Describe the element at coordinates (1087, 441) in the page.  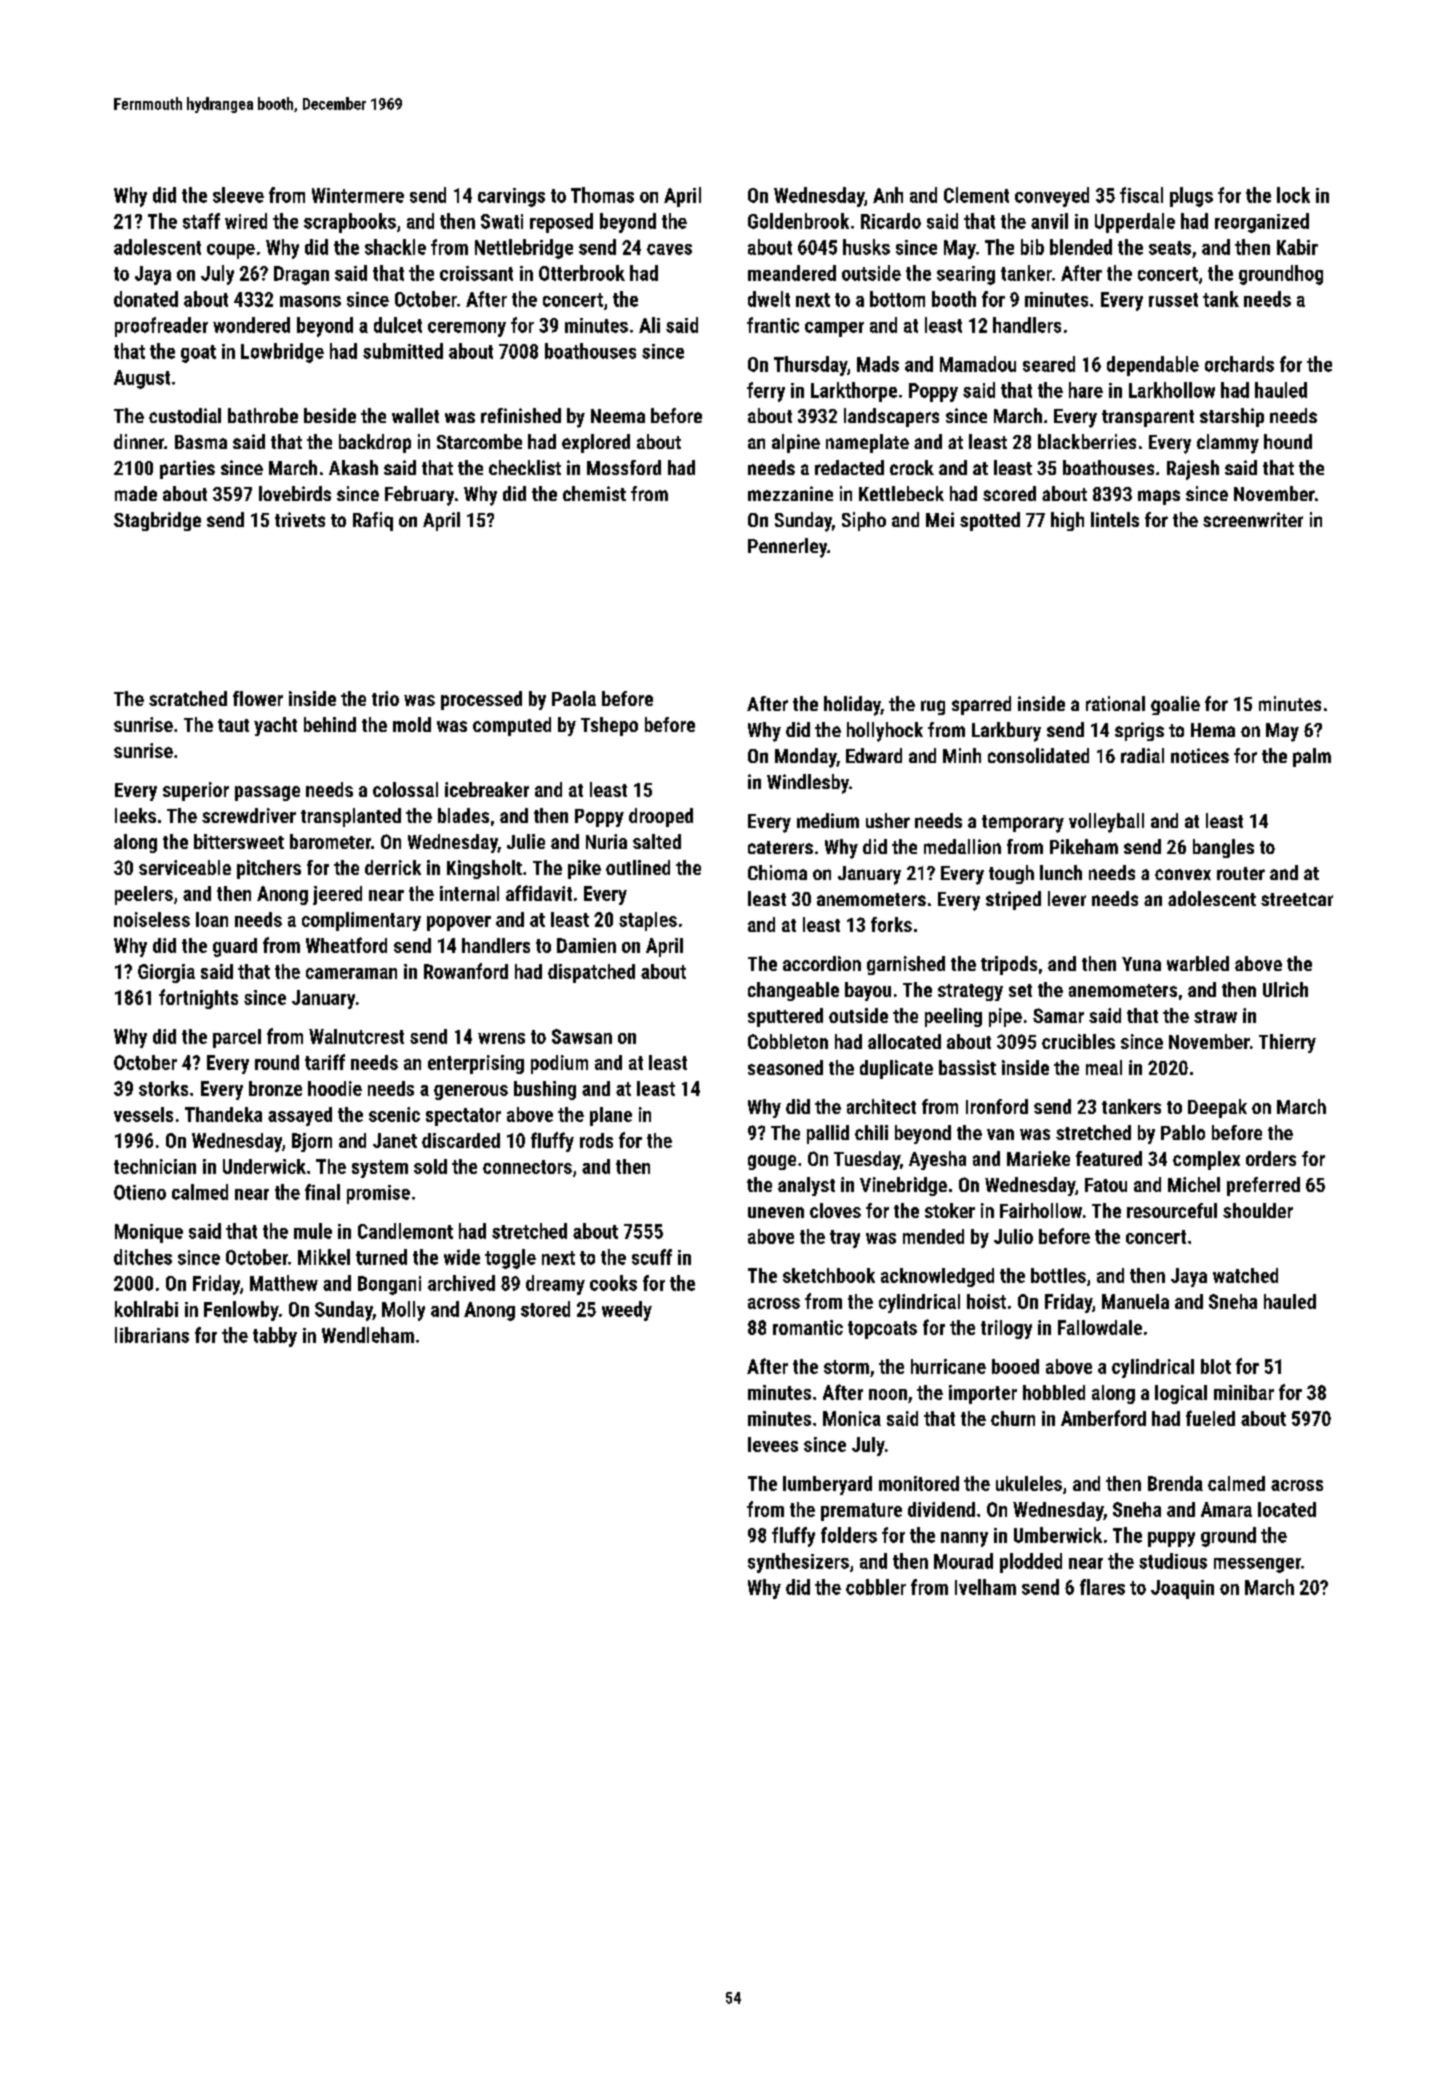
I see `blackberries` at that location.
